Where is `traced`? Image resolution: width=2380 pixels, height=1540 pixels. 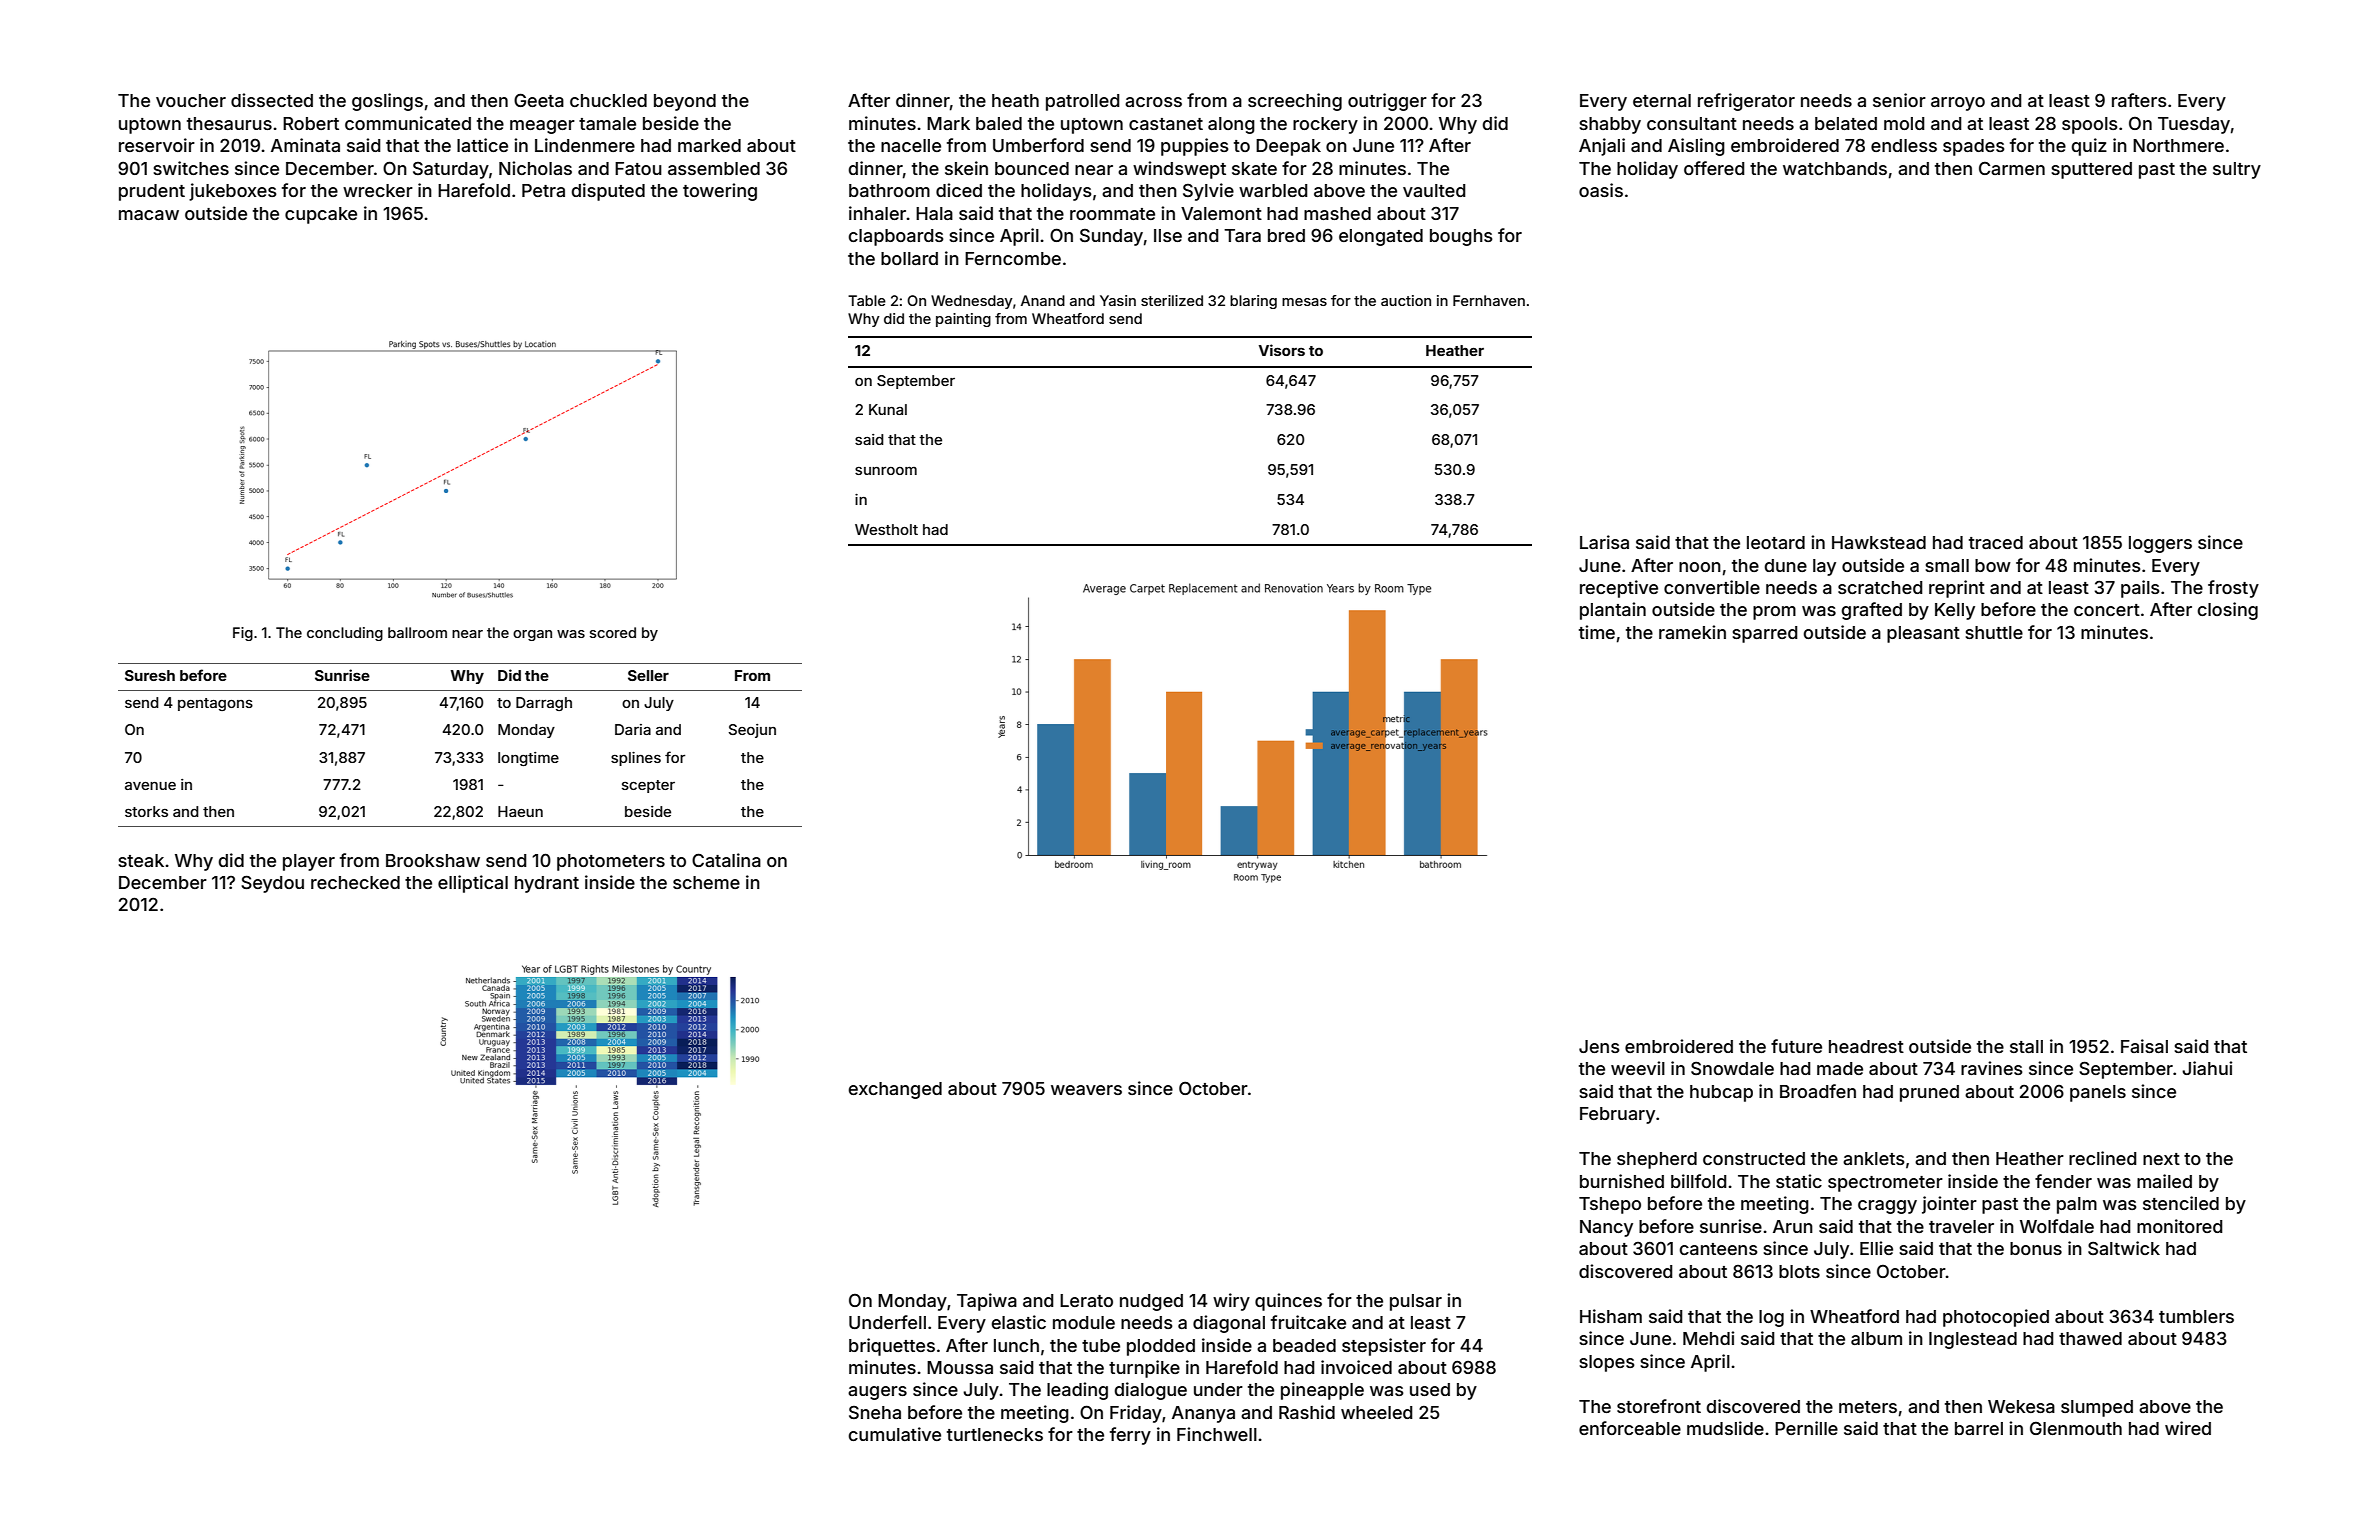
traced is located at coordinates (1996, 542).
